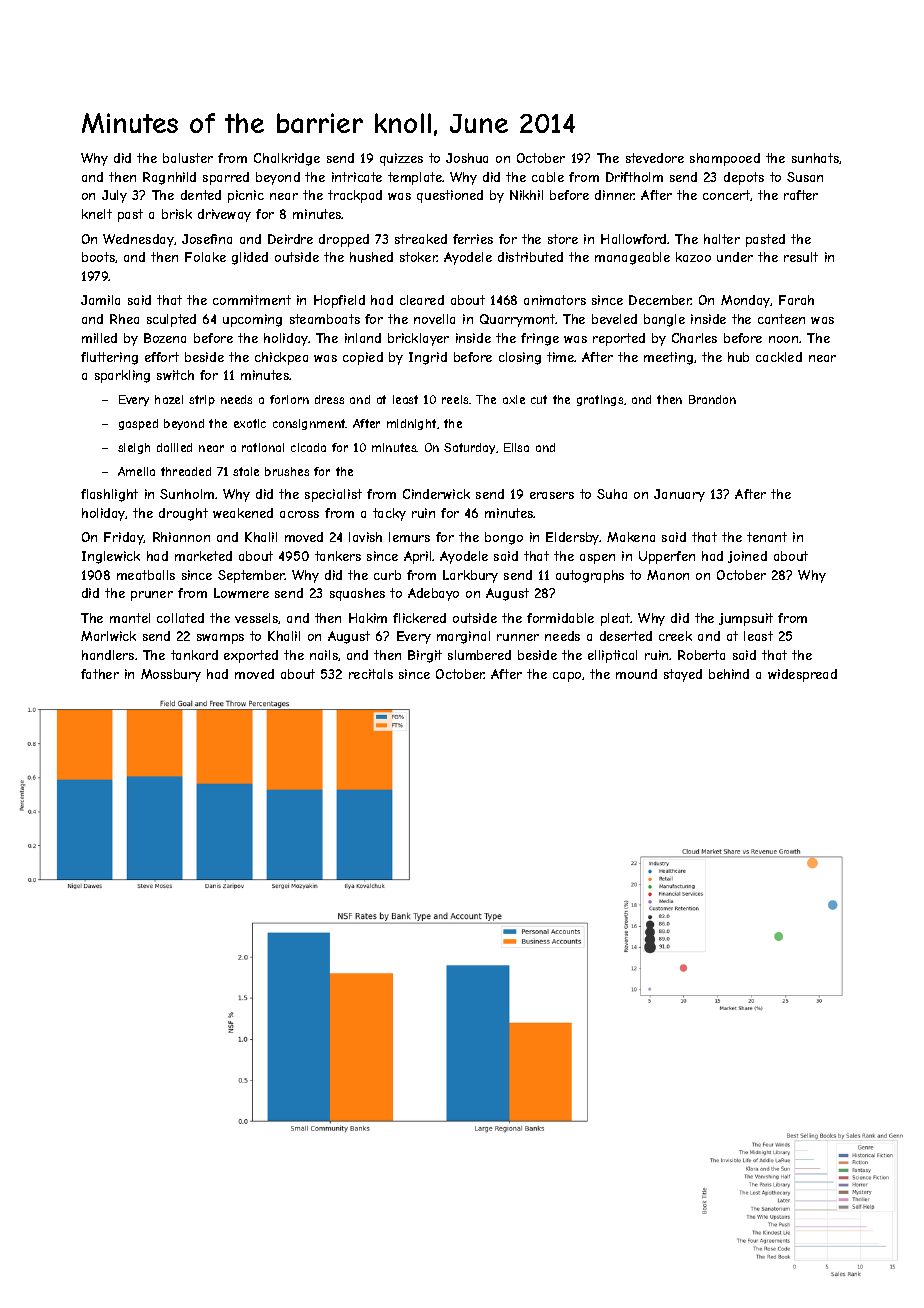 The width and height of the screenshot is (924, 1308). I want to click on lavish, so click(365, 537).
